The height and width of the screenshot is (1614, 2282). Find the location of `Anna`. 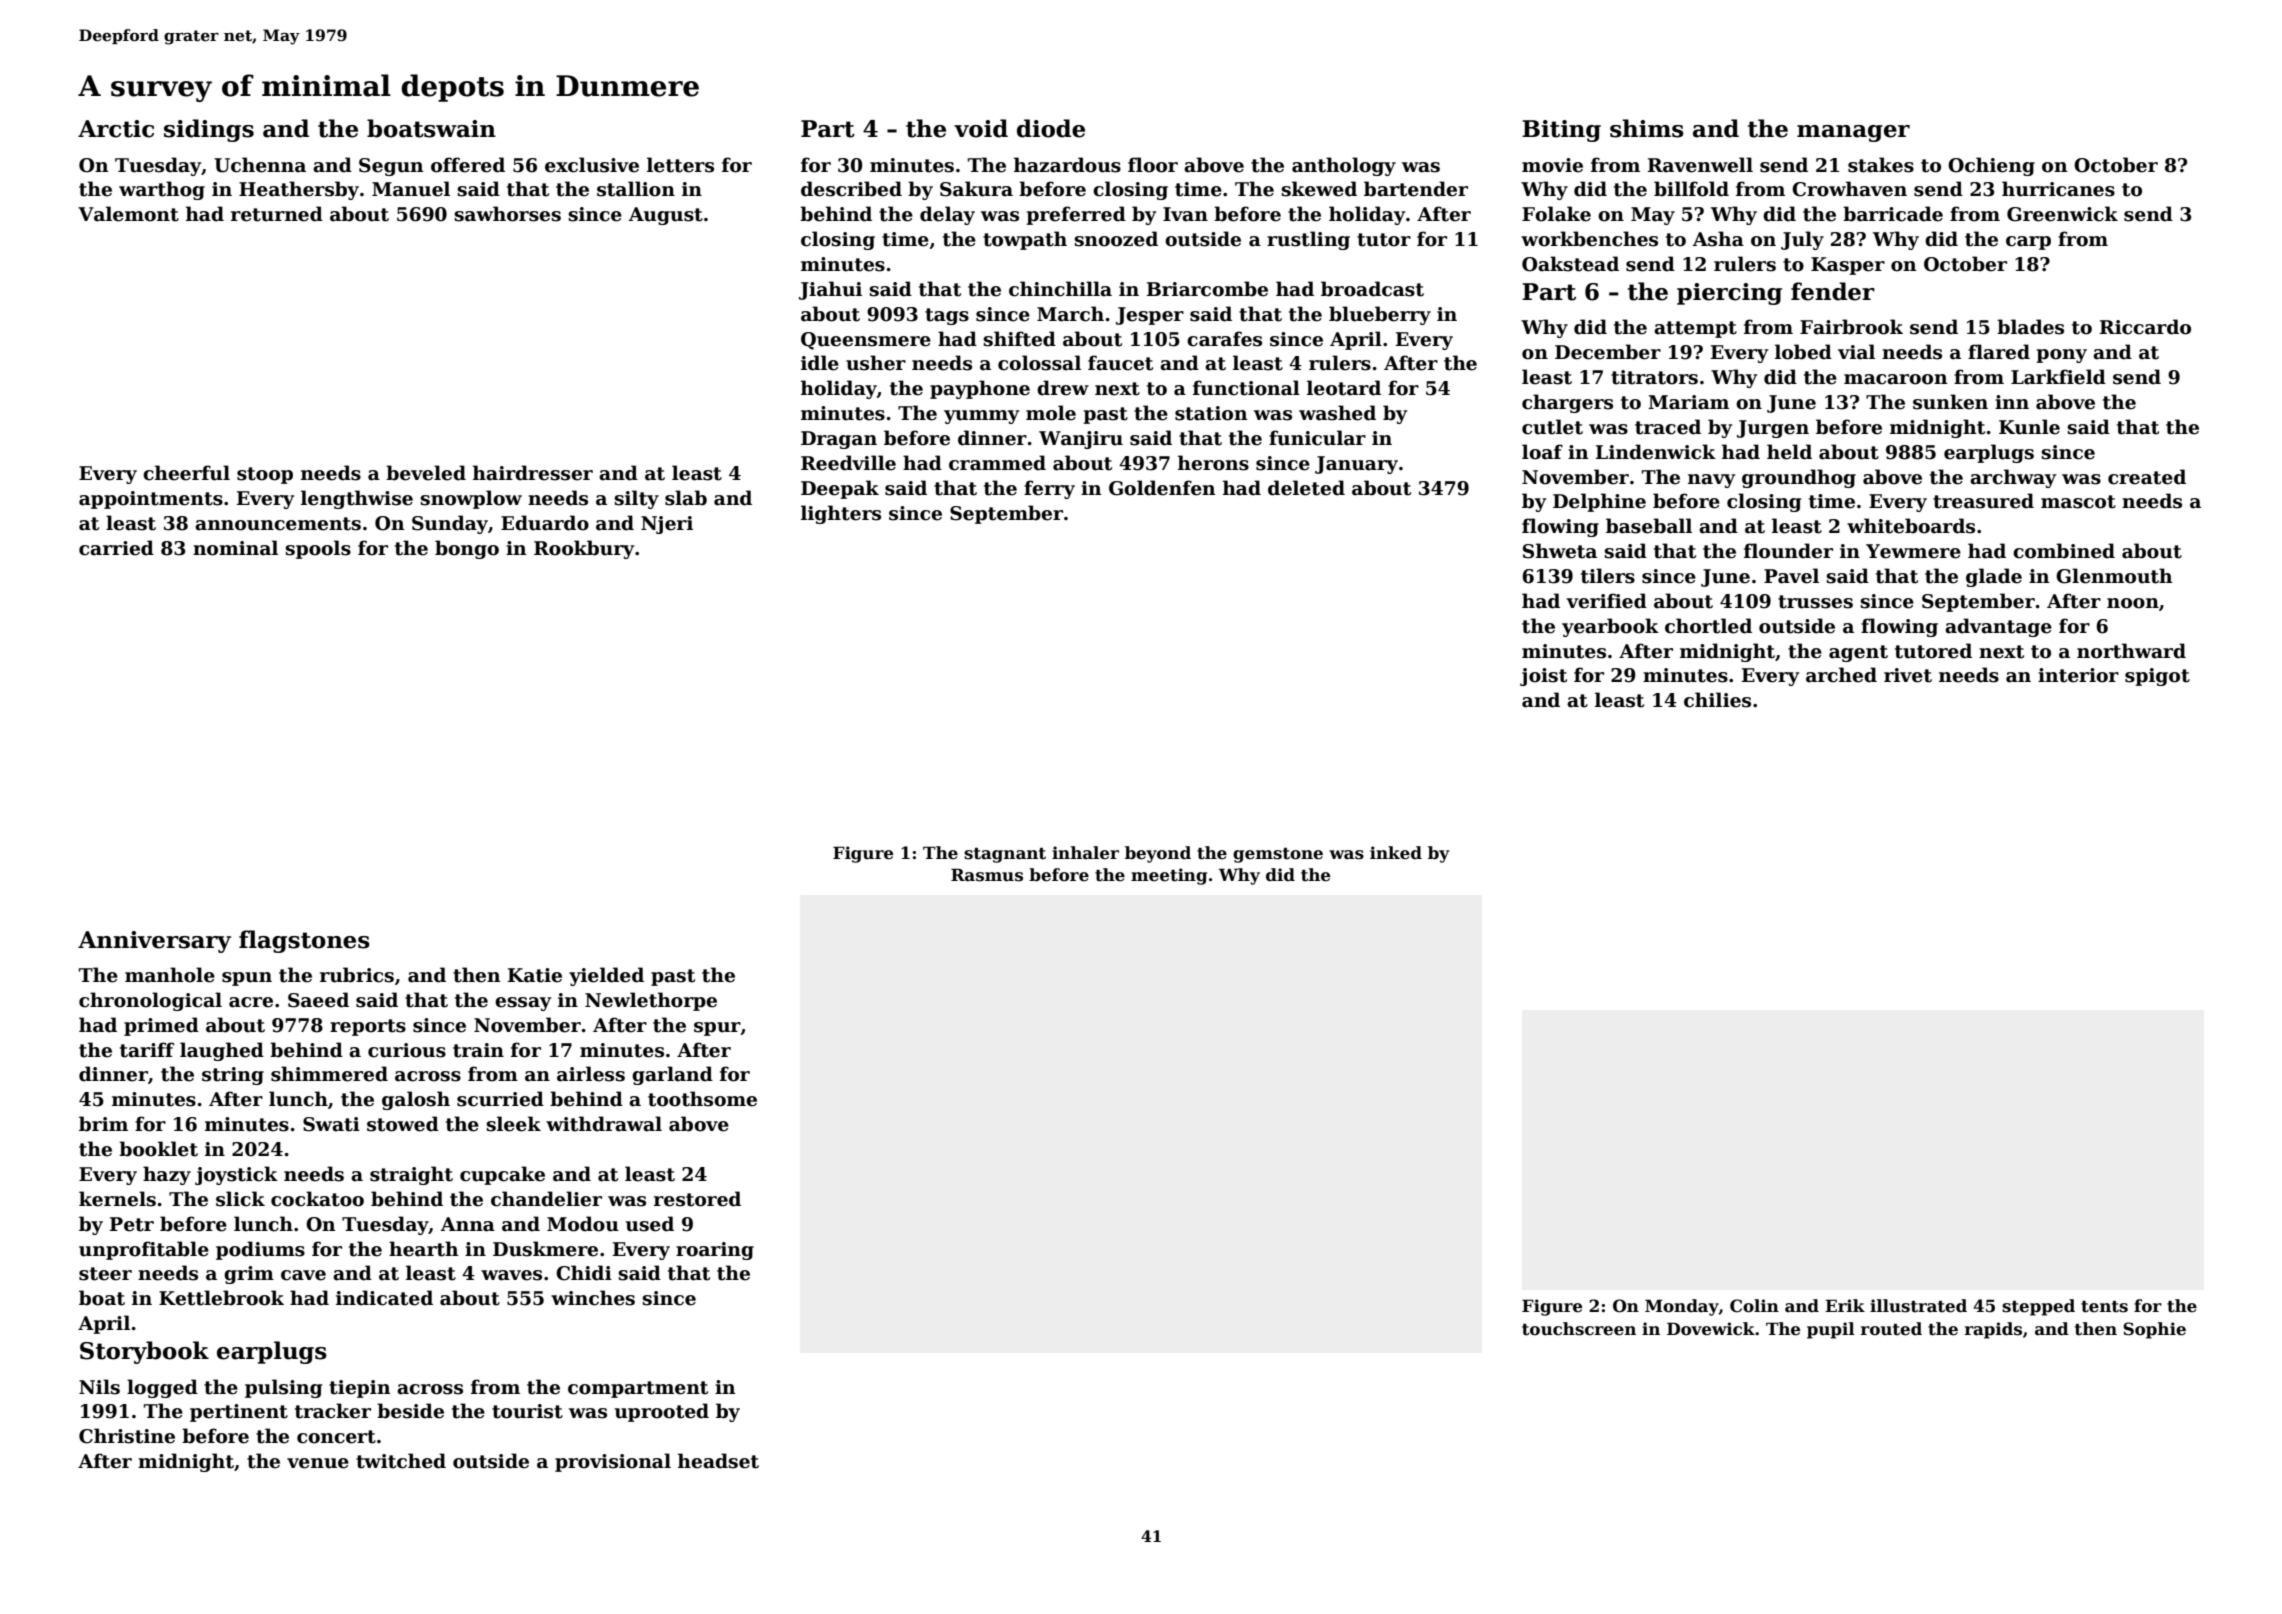

Anna is located at coordinates (468, 1224).
